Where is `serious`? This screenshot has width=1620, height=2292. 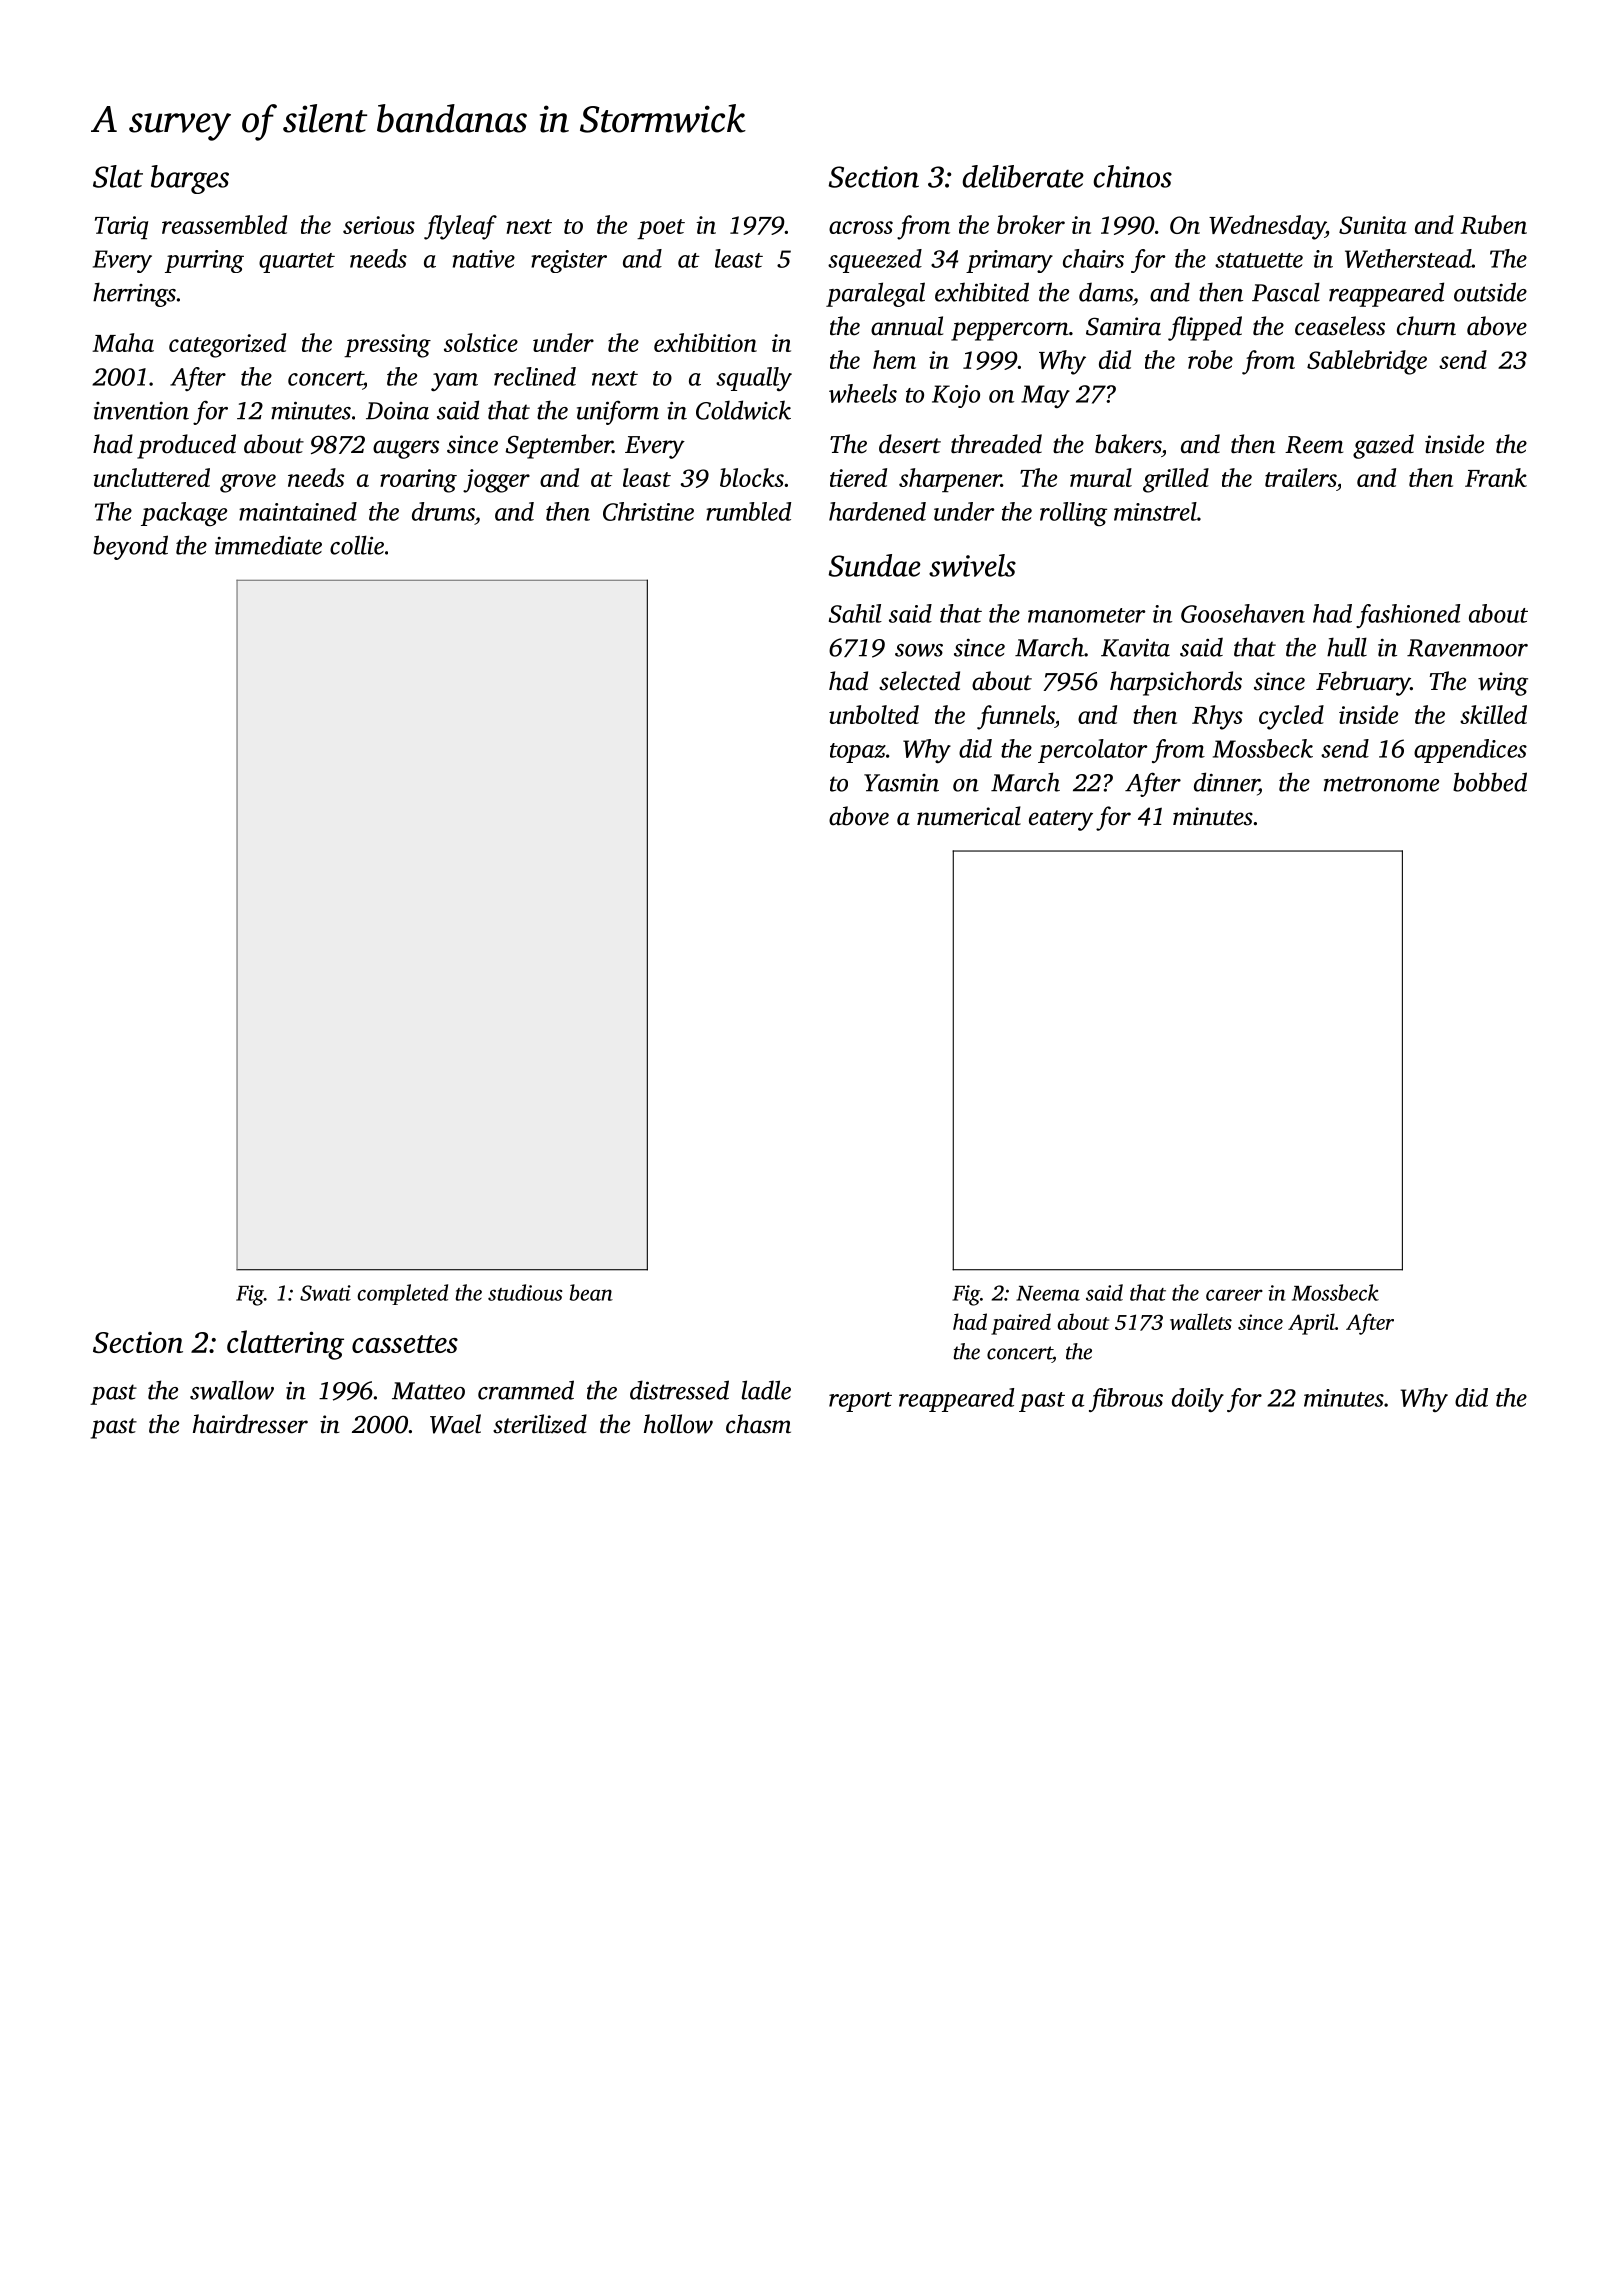 serious is located at coordinates (379, 225).
